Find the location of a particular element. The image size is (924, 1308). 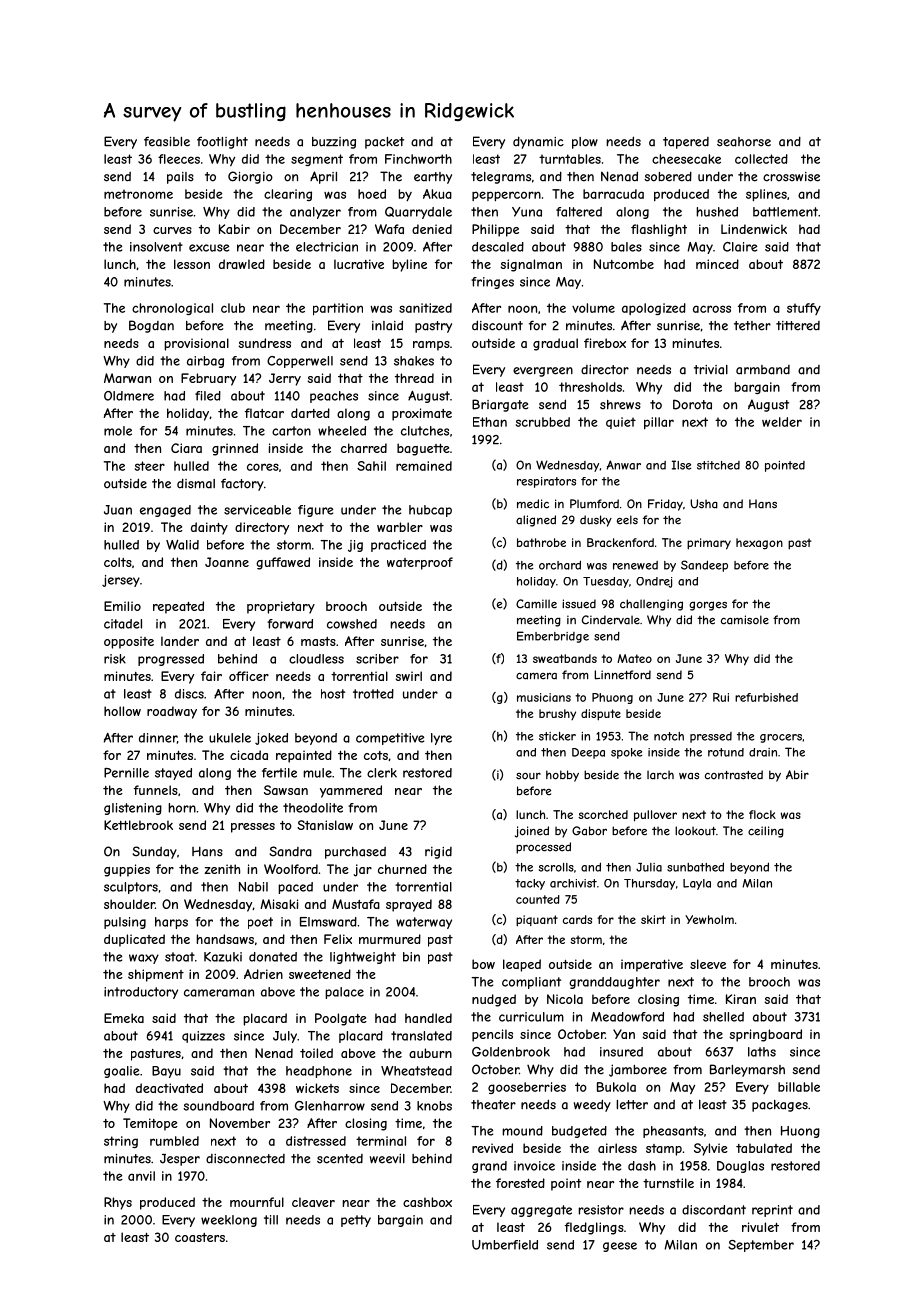

renewed is located at coordinates (635, 565).
